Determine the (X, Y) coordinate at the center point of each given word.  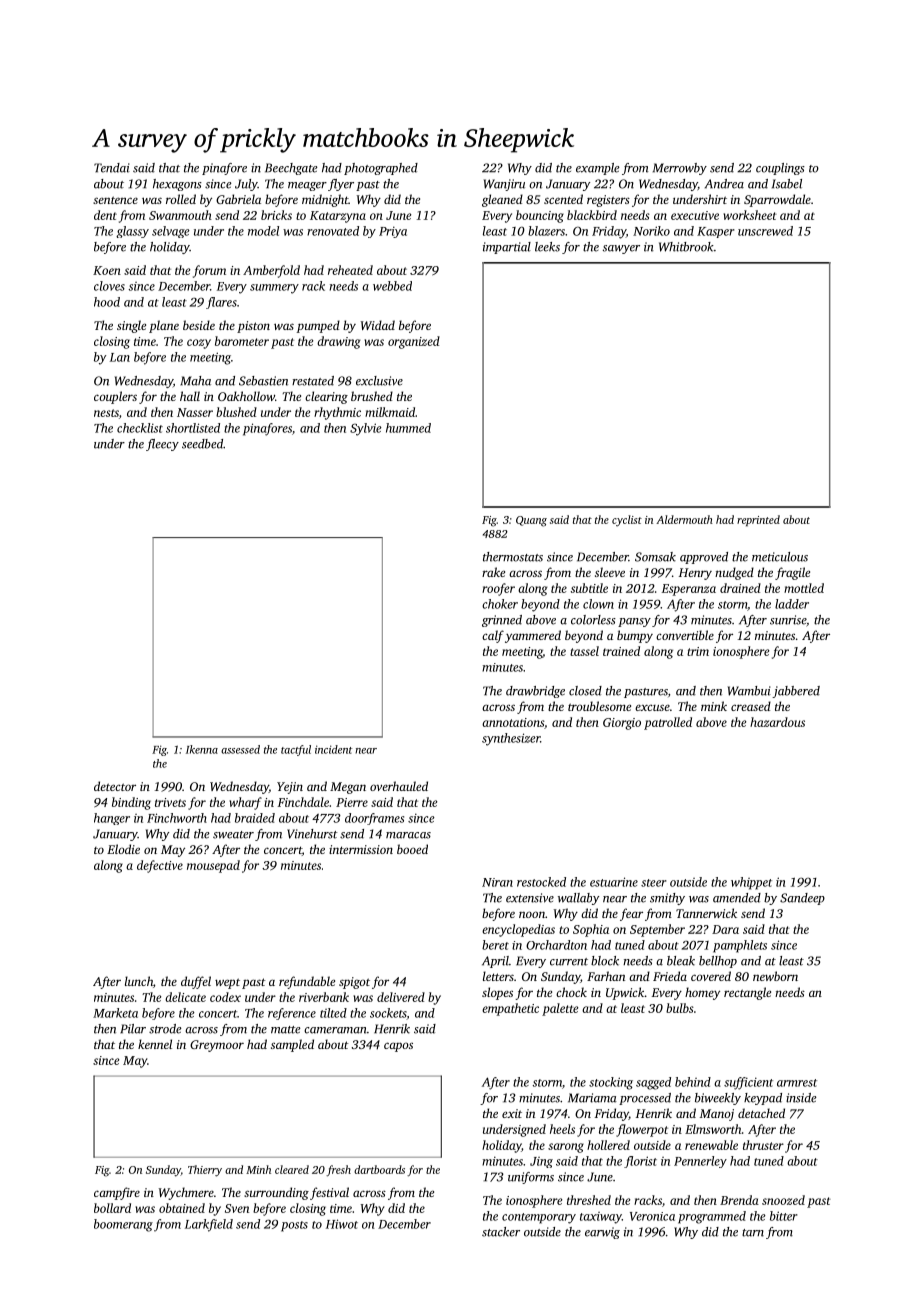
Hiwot (342, 1224)
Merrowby (680, 169)
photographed (381, 169)
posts (294, 1226)
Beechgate (291, 169)
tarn (753, 1233)
